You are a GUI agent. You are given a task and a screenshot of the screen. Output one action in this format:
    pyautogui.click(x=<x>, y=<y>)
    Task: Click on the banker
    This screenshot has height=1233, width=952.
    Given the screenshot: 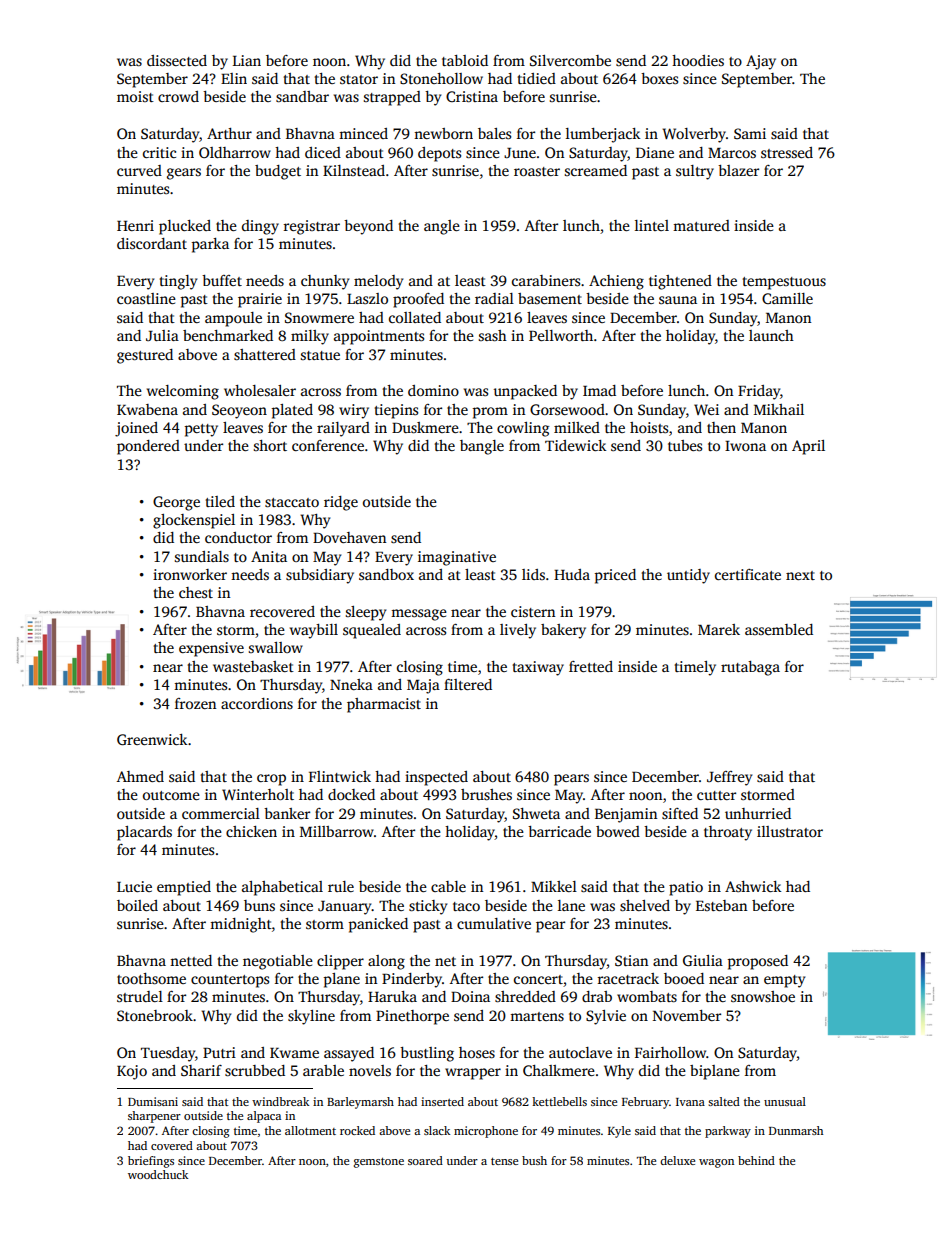 What is the action you would take?
    pyautogui.click(x=287, y=813)
